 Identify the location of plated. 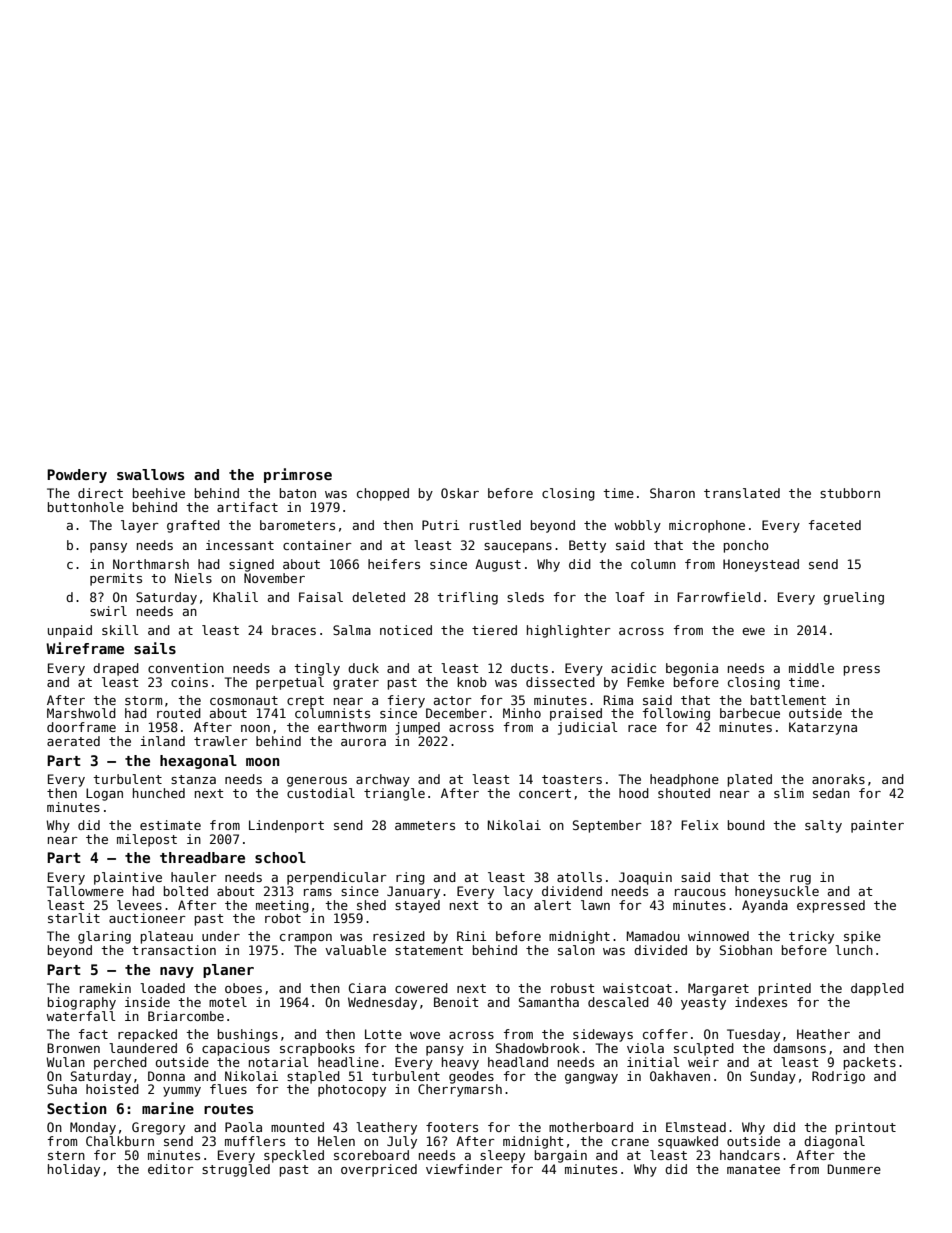
(750, 780).
